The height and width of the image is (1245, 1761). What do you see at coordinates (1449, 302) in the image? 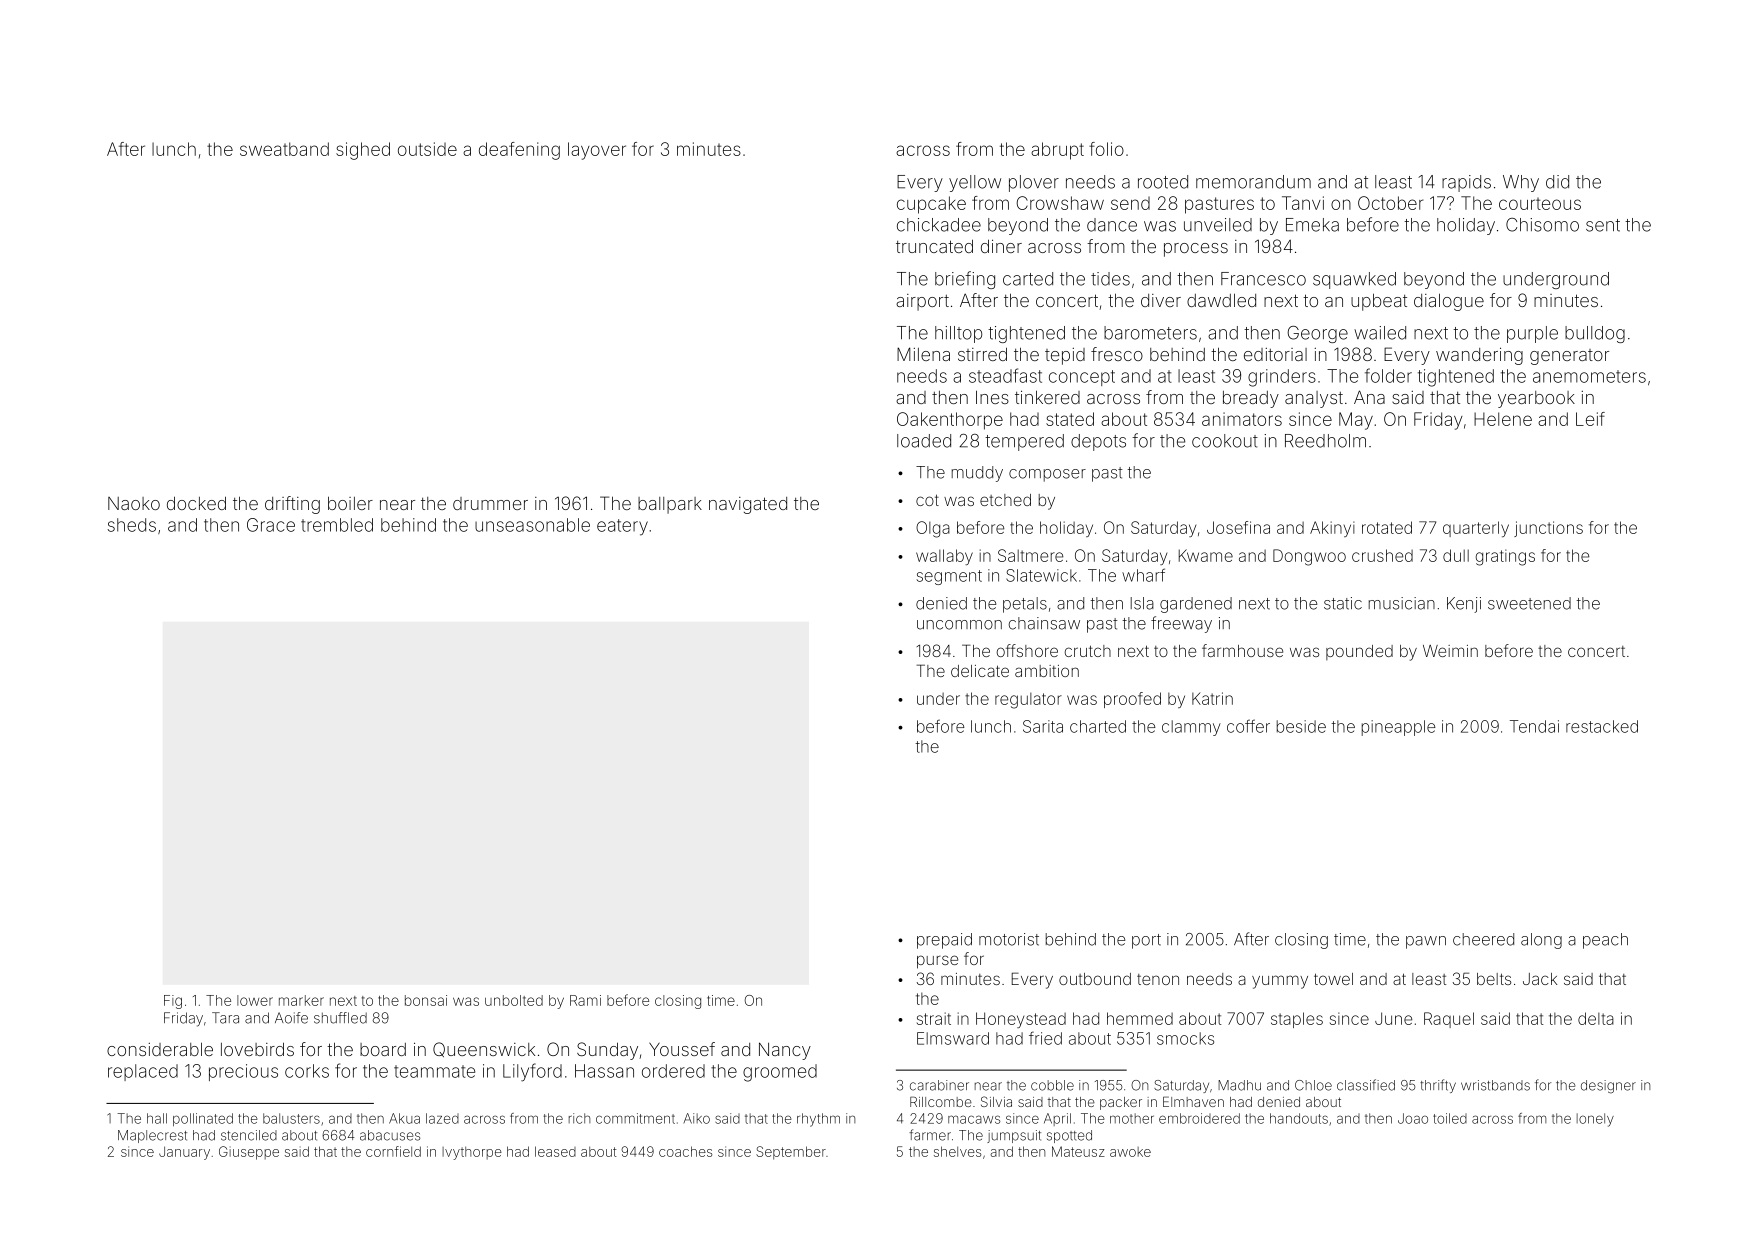
I see `dialogue` at bounding box center [1449, 302].
